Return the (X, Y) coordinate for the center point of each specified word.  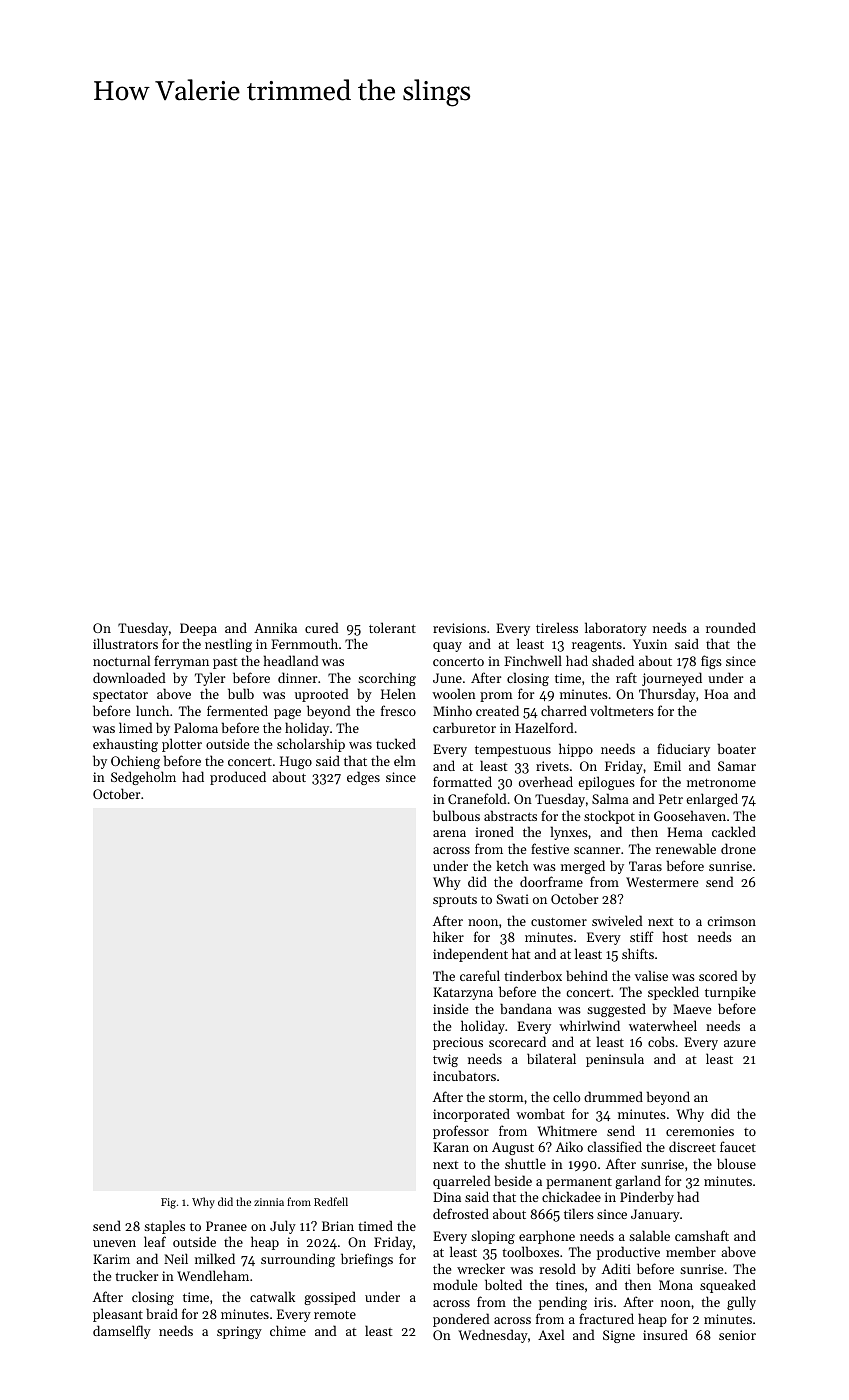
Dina (447, 1197)
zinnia (269, 1202)
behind (587, 975)
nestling (228, 645)
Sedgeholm (143, 778)
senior (737, 1335)
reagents (597, 646)
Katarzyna (463, 993)
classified (614, 1146)
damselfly (122, 1332)
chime (288, 1330)
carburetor (464, 727)
